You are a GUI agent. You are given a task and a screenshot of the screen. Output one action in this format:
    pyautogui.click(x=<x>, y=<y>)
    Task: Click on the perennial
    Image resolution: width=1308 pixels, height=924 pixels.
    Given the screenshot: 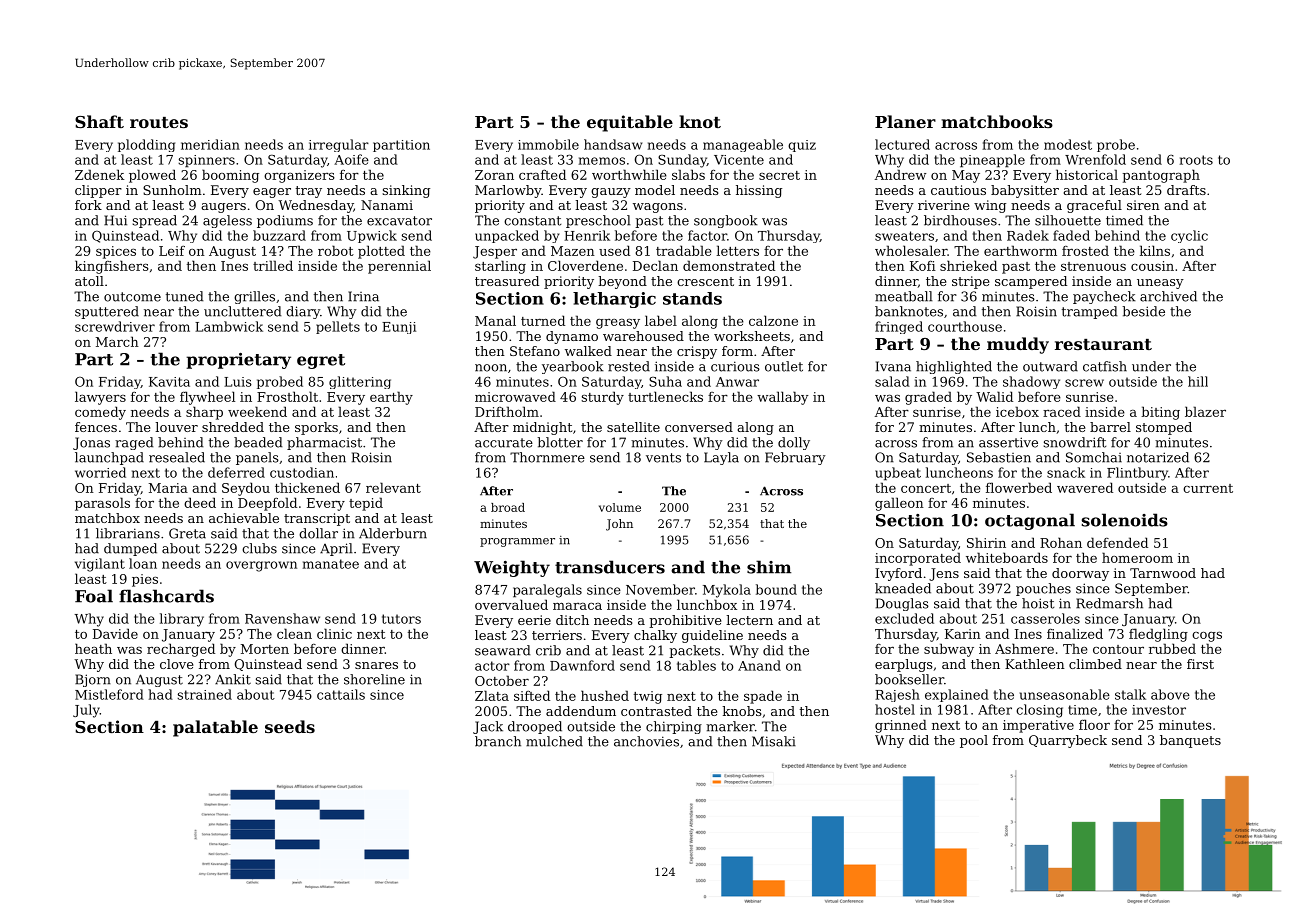 What is the action you would take?
    pyautogui.click(x=399, y=267)
